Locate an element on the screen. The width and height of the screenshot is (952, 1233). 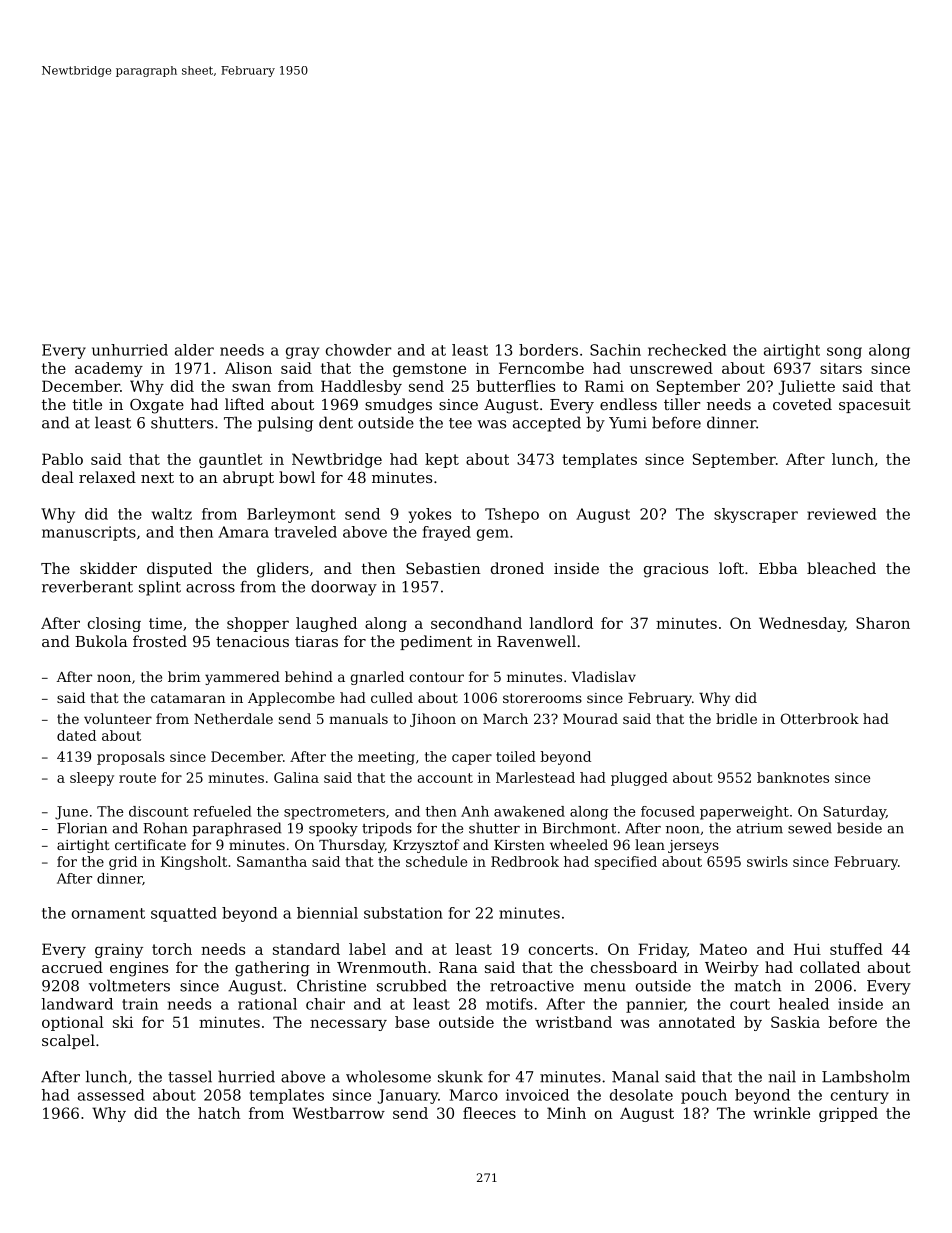
certificate is located at coordinates (150, 844).
